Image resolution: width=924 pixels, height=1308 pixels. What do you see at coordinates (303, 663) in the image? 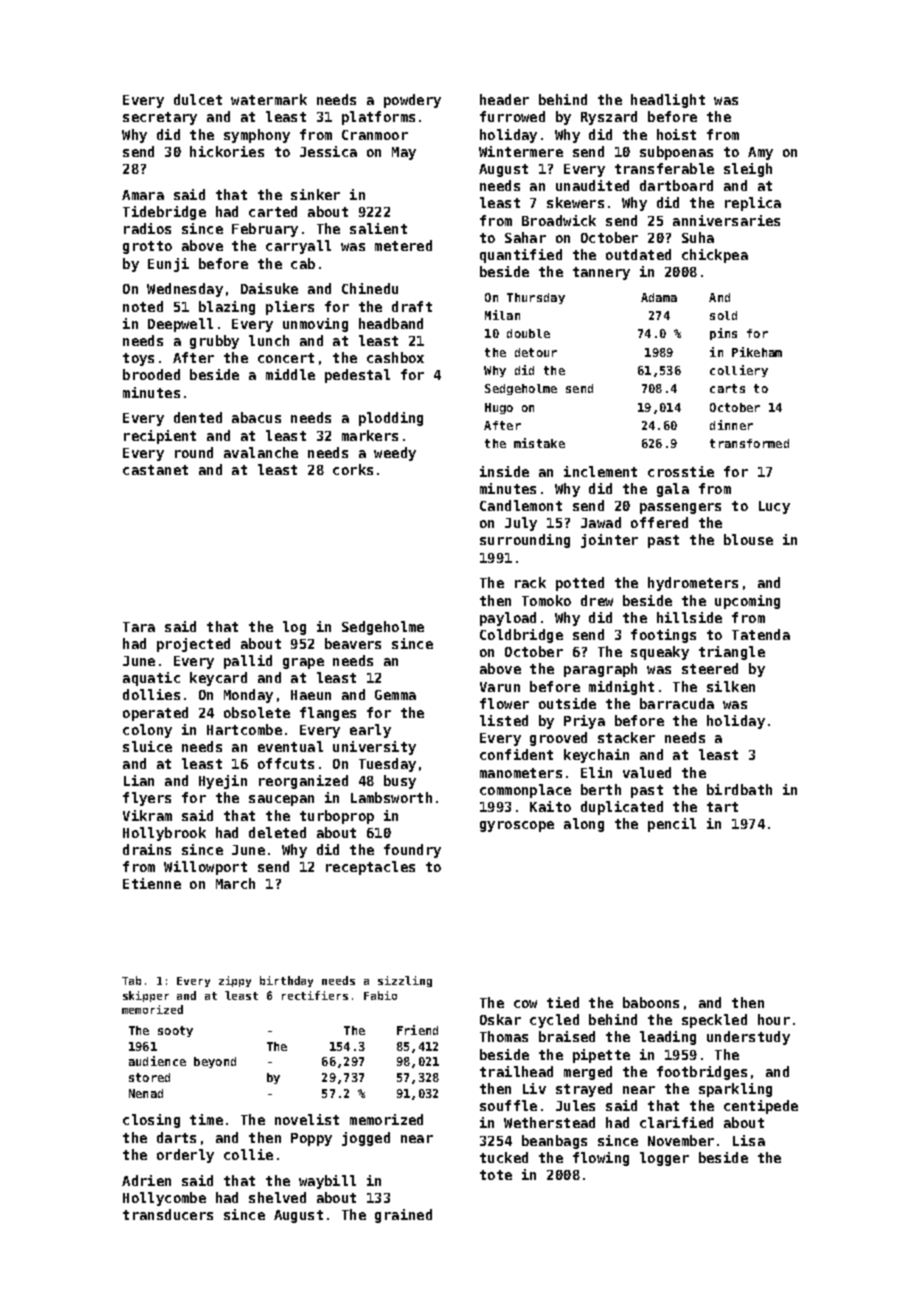
I see `grape` at bounding box center [303, 663].
